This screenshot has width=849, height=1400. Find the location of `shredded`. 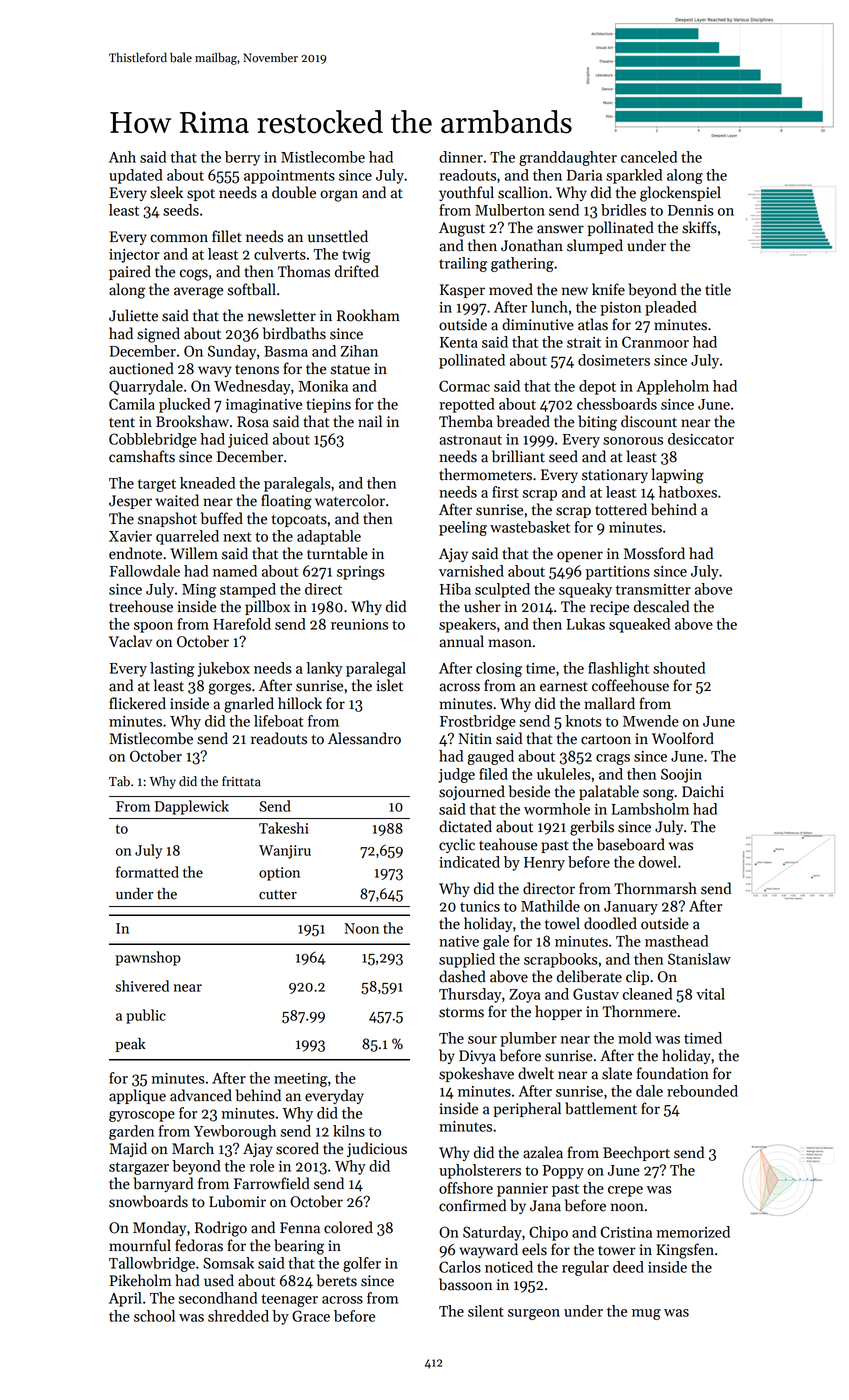

shredded is located at coordinates (238, 1316).
